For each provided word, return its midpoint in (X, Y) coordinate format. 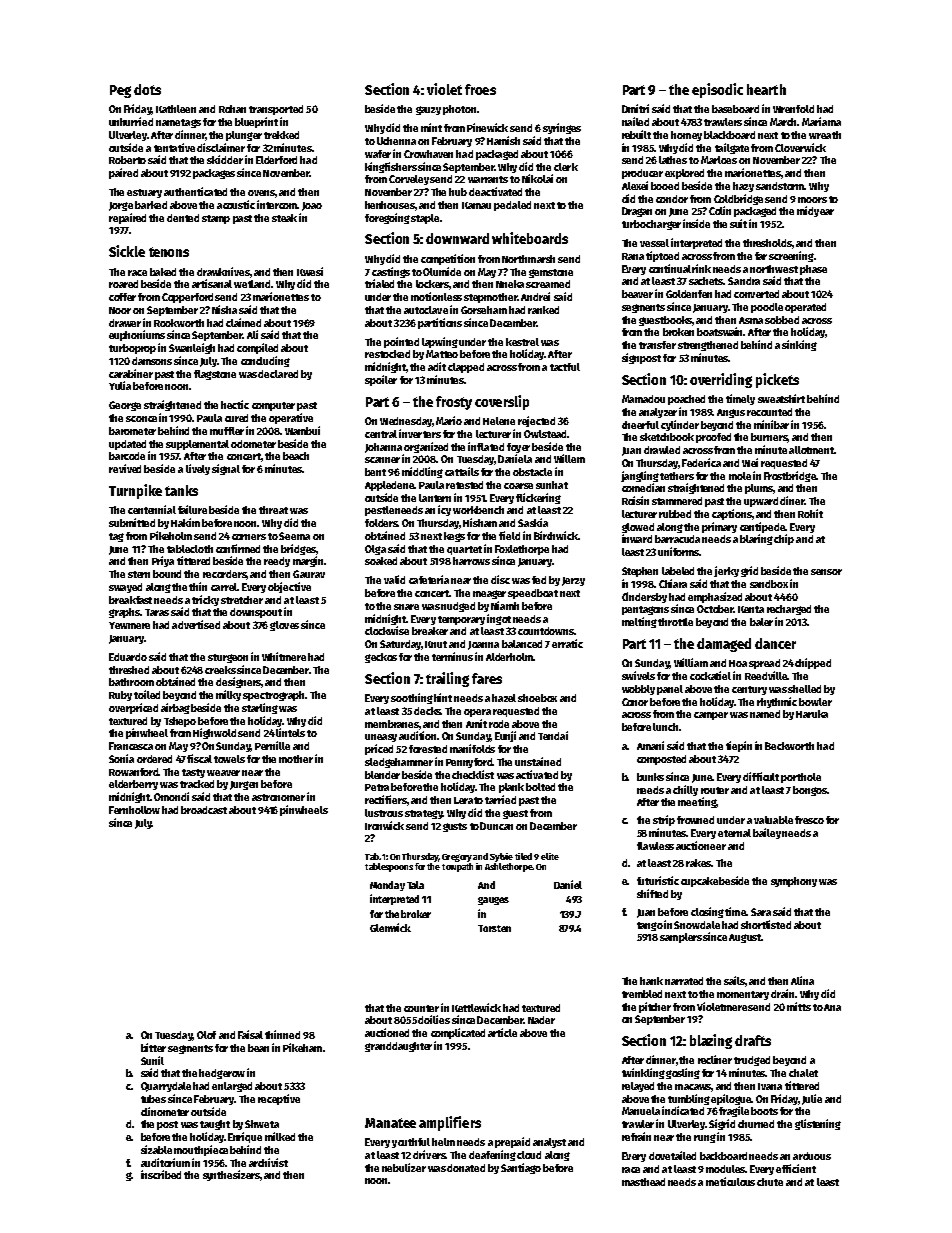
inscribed (161, 1174)
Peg (120, 91)
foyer (518, 448)
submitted (132, 522)
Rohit (810, 513)
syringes (562, 128)
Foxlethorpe (522, 550)
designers (238, 682)
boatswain (720, 331)
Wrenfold (793, 109)
